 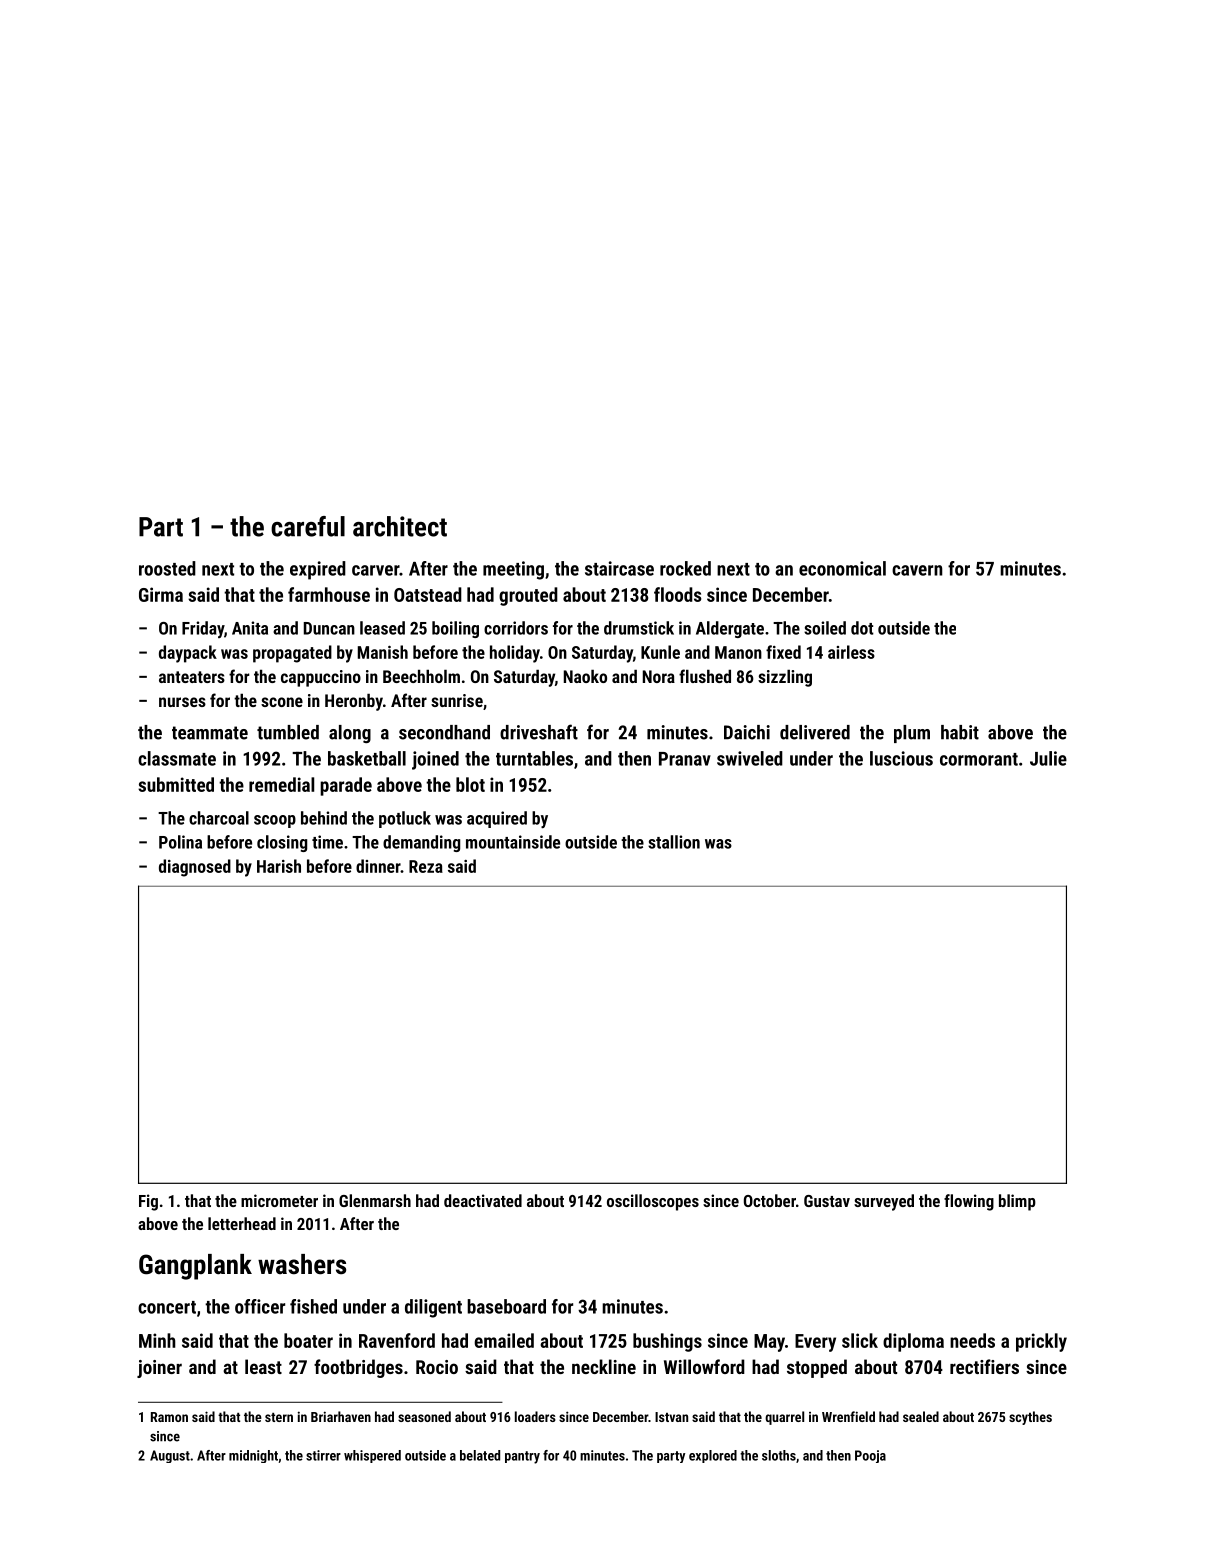 I want to click on scythes, so click(x=1030, y=1418).
